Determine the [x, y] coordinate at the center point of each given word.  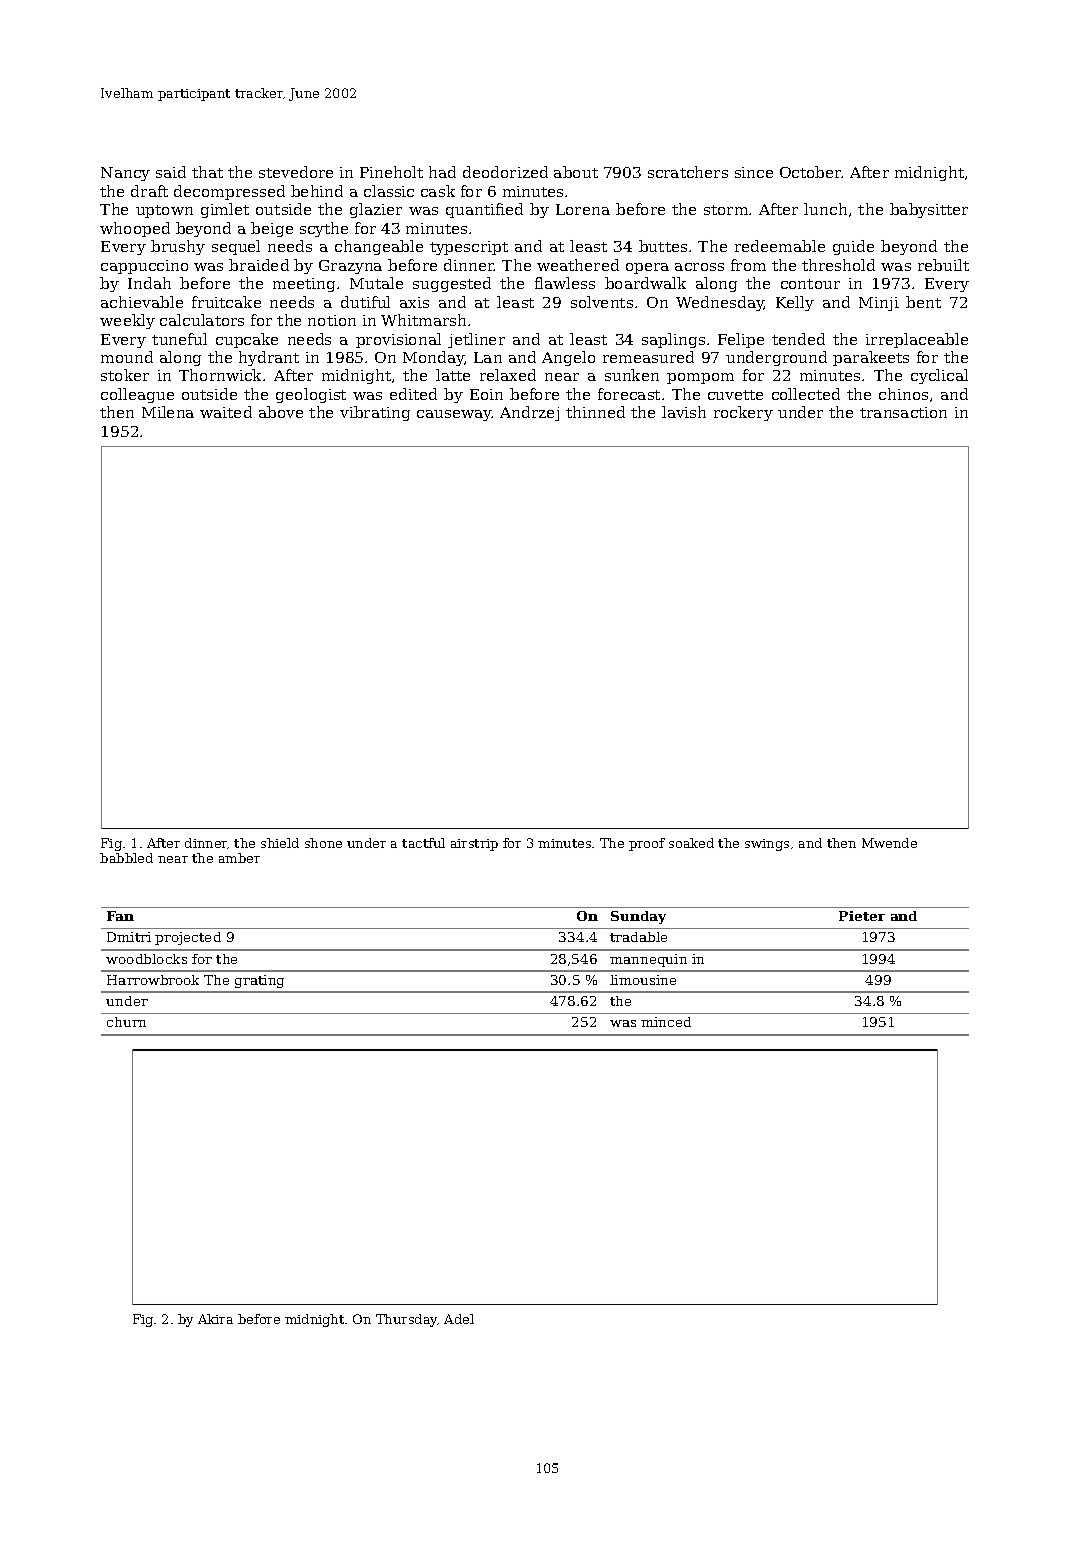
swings [767, 845]
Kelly [795, 303]
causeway [454, 415]
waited [226, 412]
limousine [643, 980]
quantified [484, 210]
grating [259, 981]
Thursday [407, 1320]
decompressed [229, 192]
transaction [903, 412]
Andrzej [529, 413]
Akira [215, 1319]
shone [323, 843]
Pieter [862, 916]
